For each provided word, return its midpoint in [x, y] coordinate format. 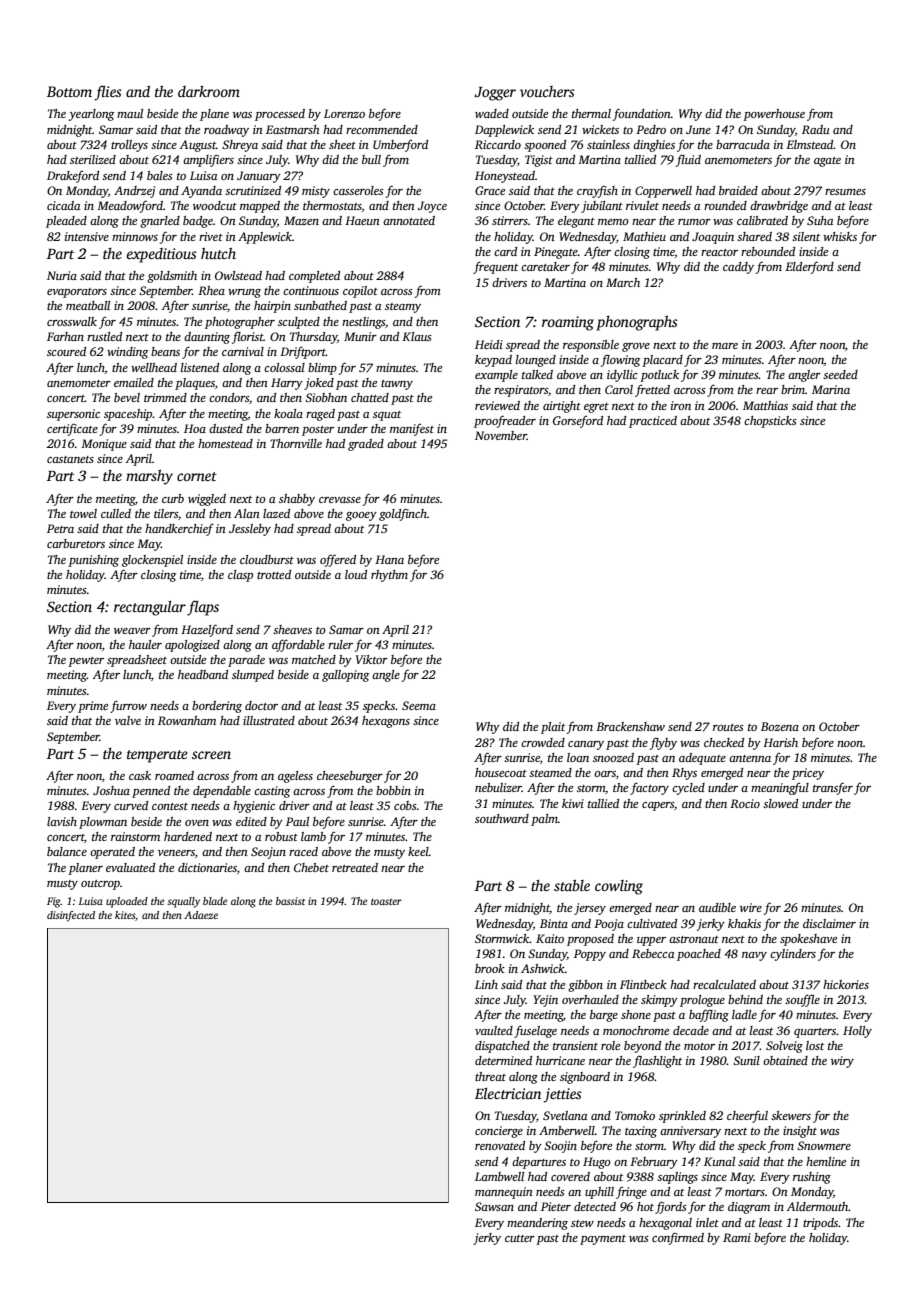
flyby [663, 743]
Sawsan [494, 1206]
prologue [702, 1001]
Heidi [489, 344]
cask [140, 775]
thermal [591, 113]
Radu [816, 129]
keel [418, 851]
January [259, 177]
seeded [840, 374]
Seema [419, 705]
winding [127, 353]
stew [582, 1223]
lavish [62, 821]
